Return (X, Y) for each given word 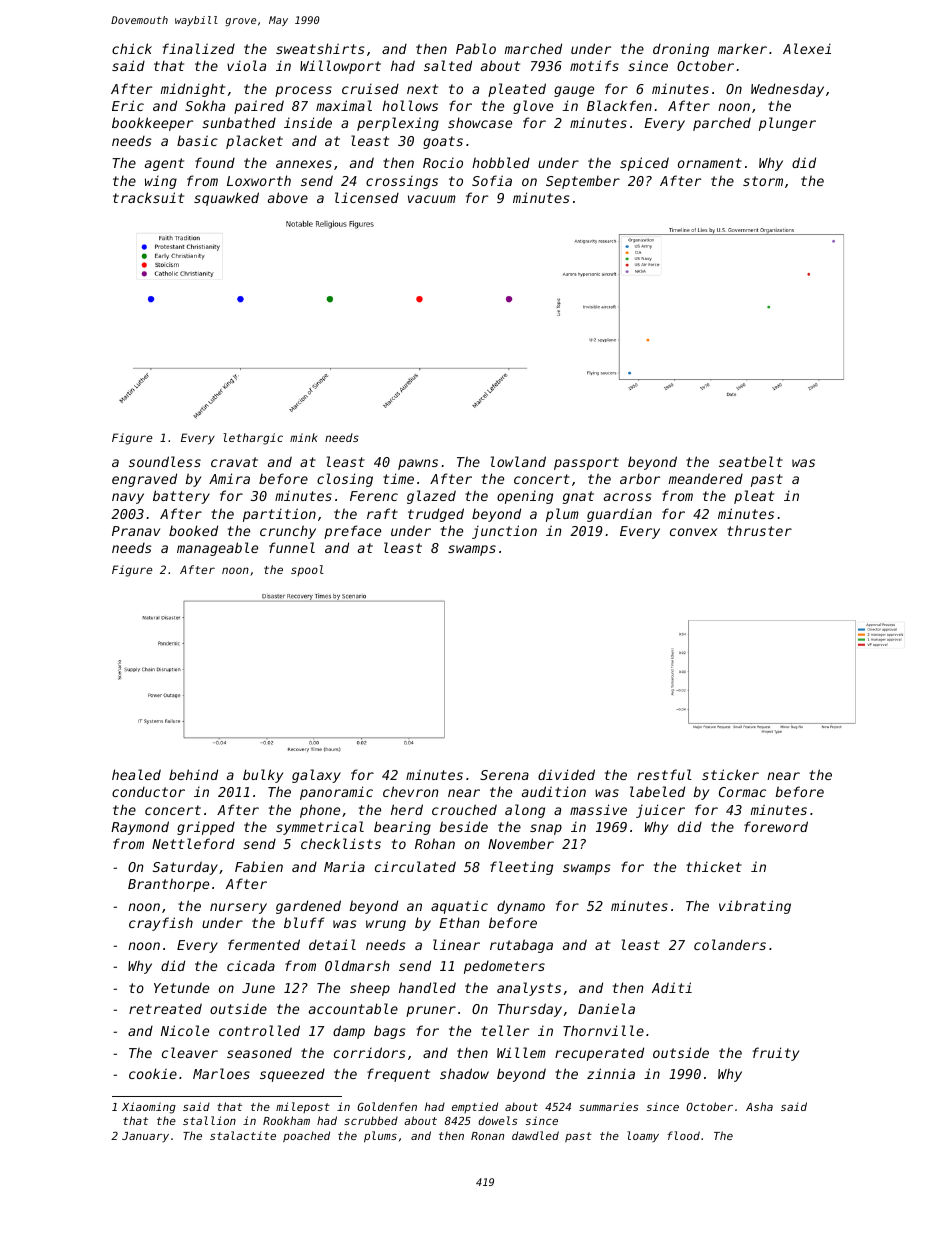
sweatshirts (320, 48)
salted (448, 65)
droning (681, 50)
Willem (521, 1052)
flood (683, 1135)
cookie (153, 1073)
